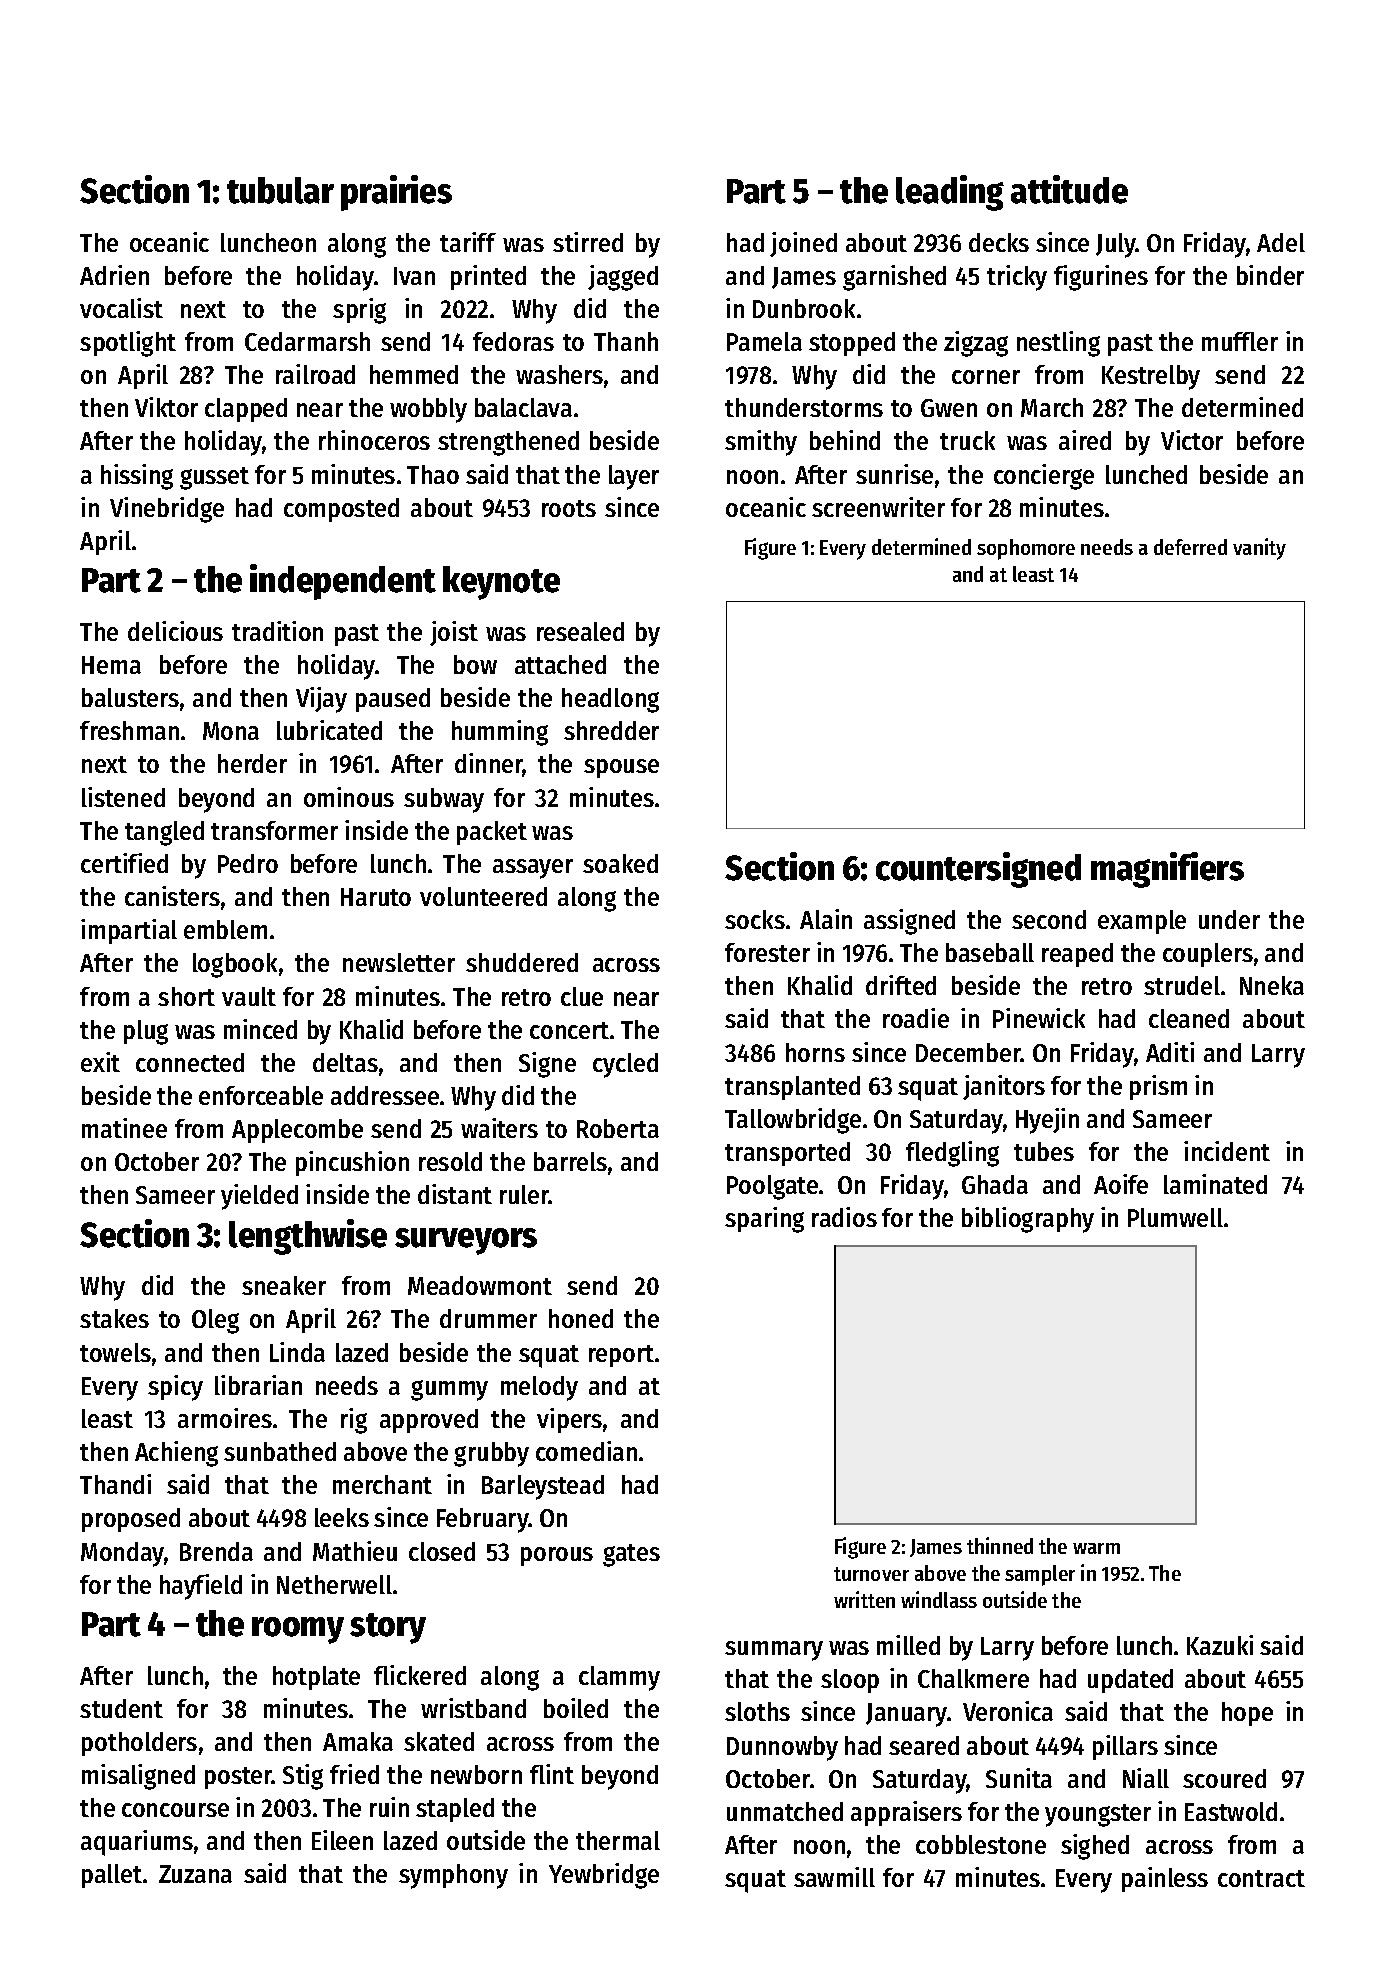  What do you see at coordinates (343, 582) in the screenshot?
I see `independent` at bounding box center [343, 582].
